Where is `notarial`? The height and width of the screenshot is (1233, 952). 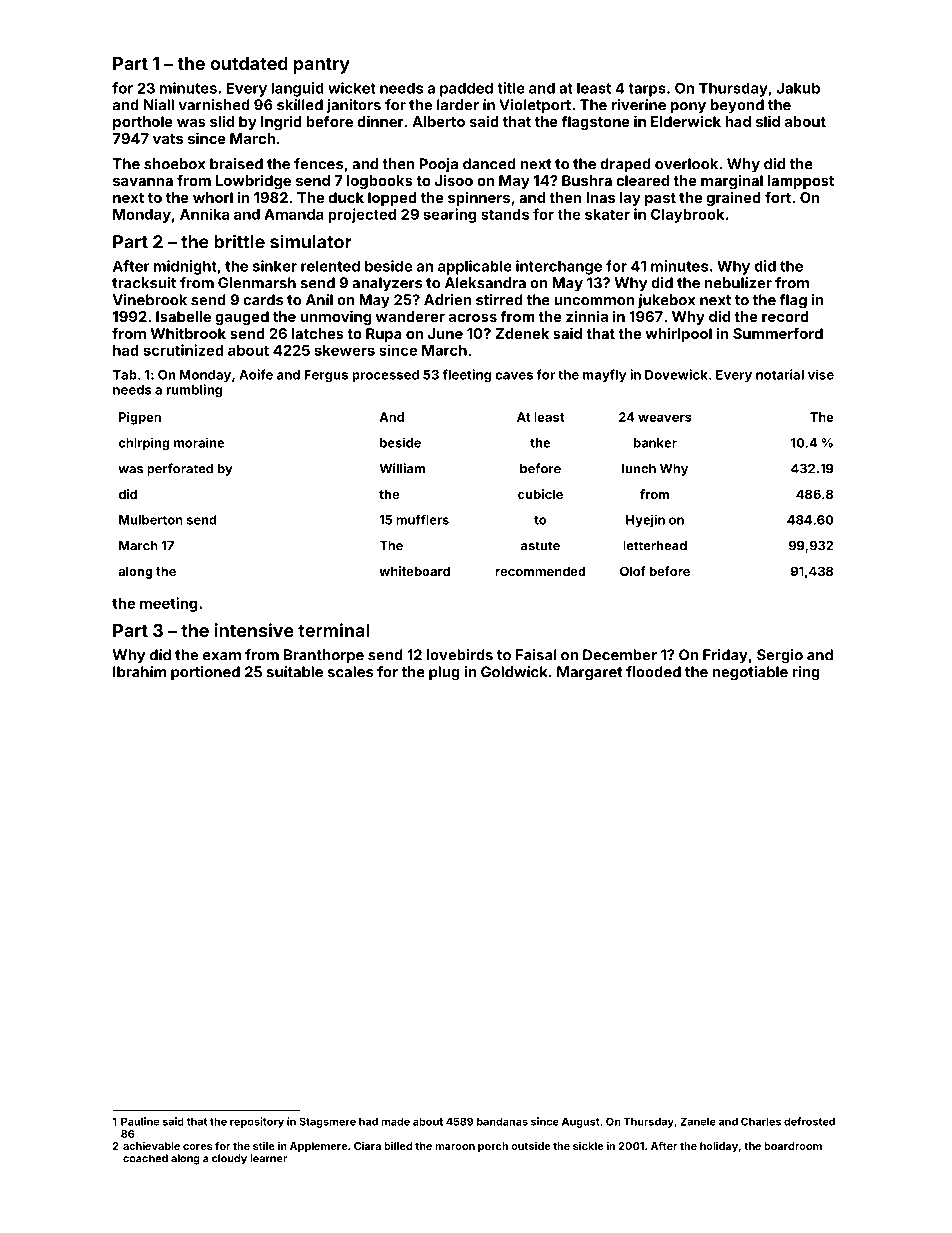 notarial is located at coordinates (780, 374).
